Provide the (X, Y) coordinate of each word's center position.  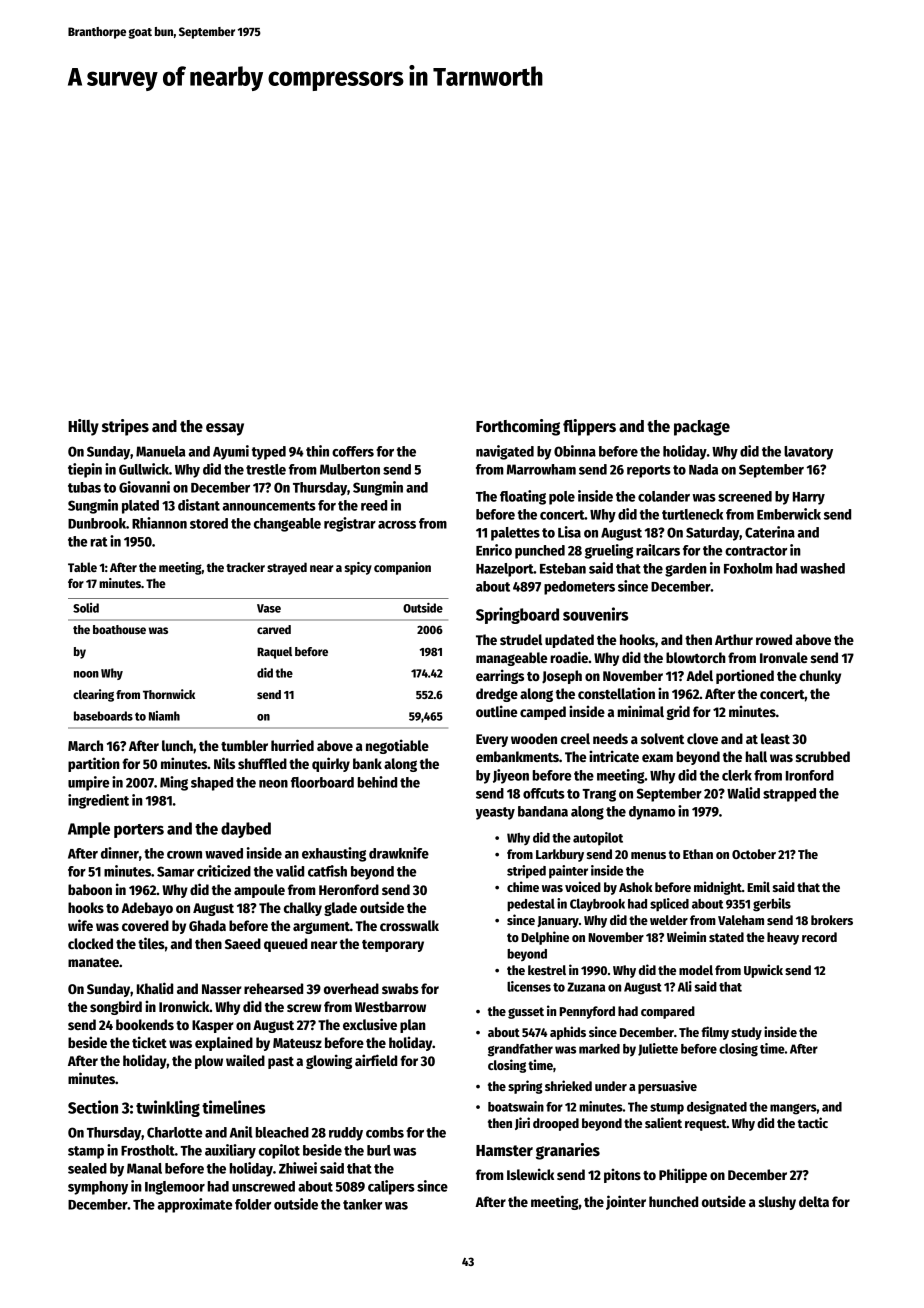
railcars (658, 550)
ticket (149, 1042)
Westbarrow (390, 1006)
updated (569, 641)
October (754, 854)
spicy (358, 568)
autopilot (598, 838)
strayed (287, 568)
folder (253, 1204)
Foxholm (748, 568)
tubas (84, 487)
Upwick (763, 971)
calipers (391, 1187)
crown (184, 855)
